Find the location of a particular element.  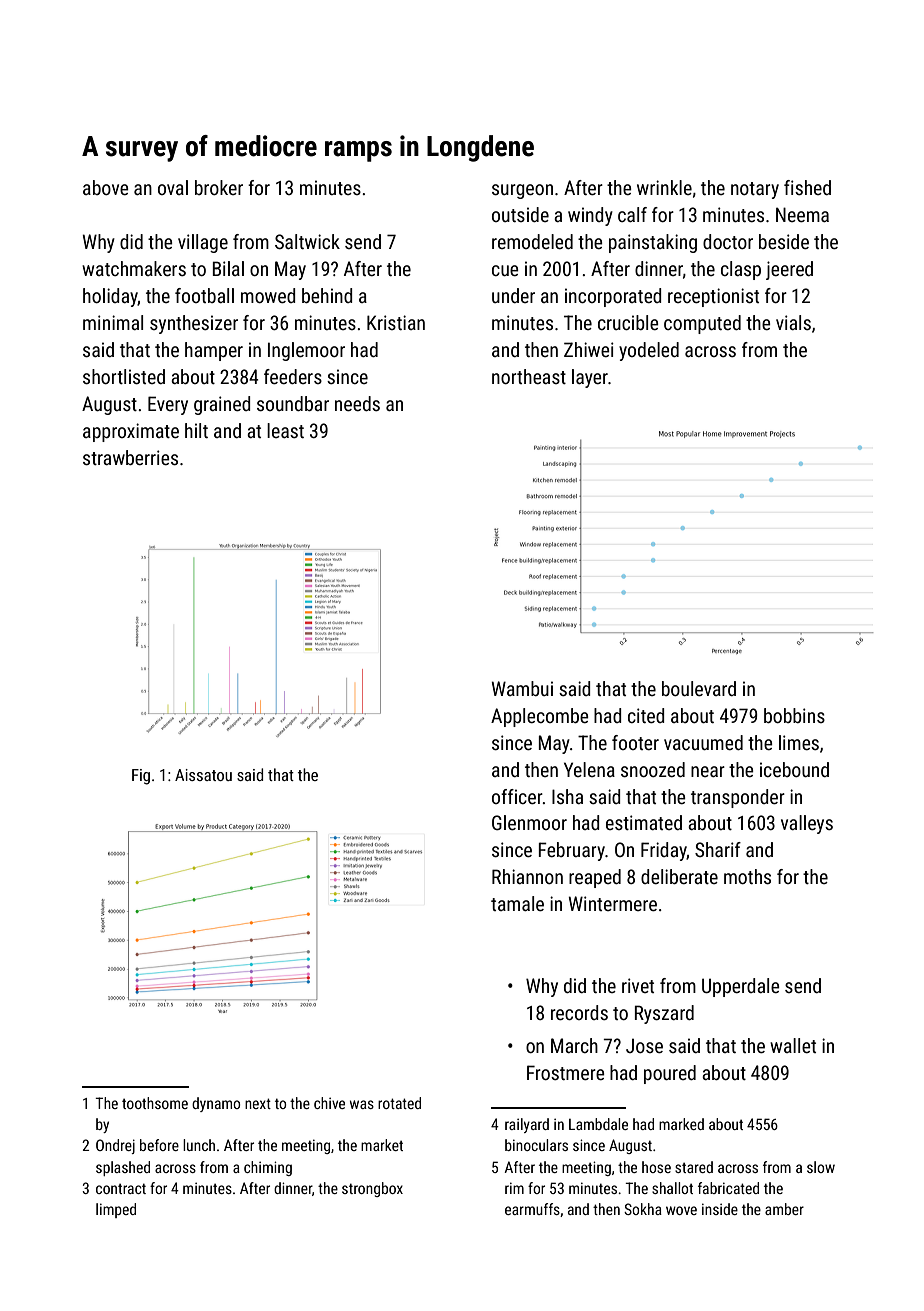

broker is located at coordinates (219, 187).
